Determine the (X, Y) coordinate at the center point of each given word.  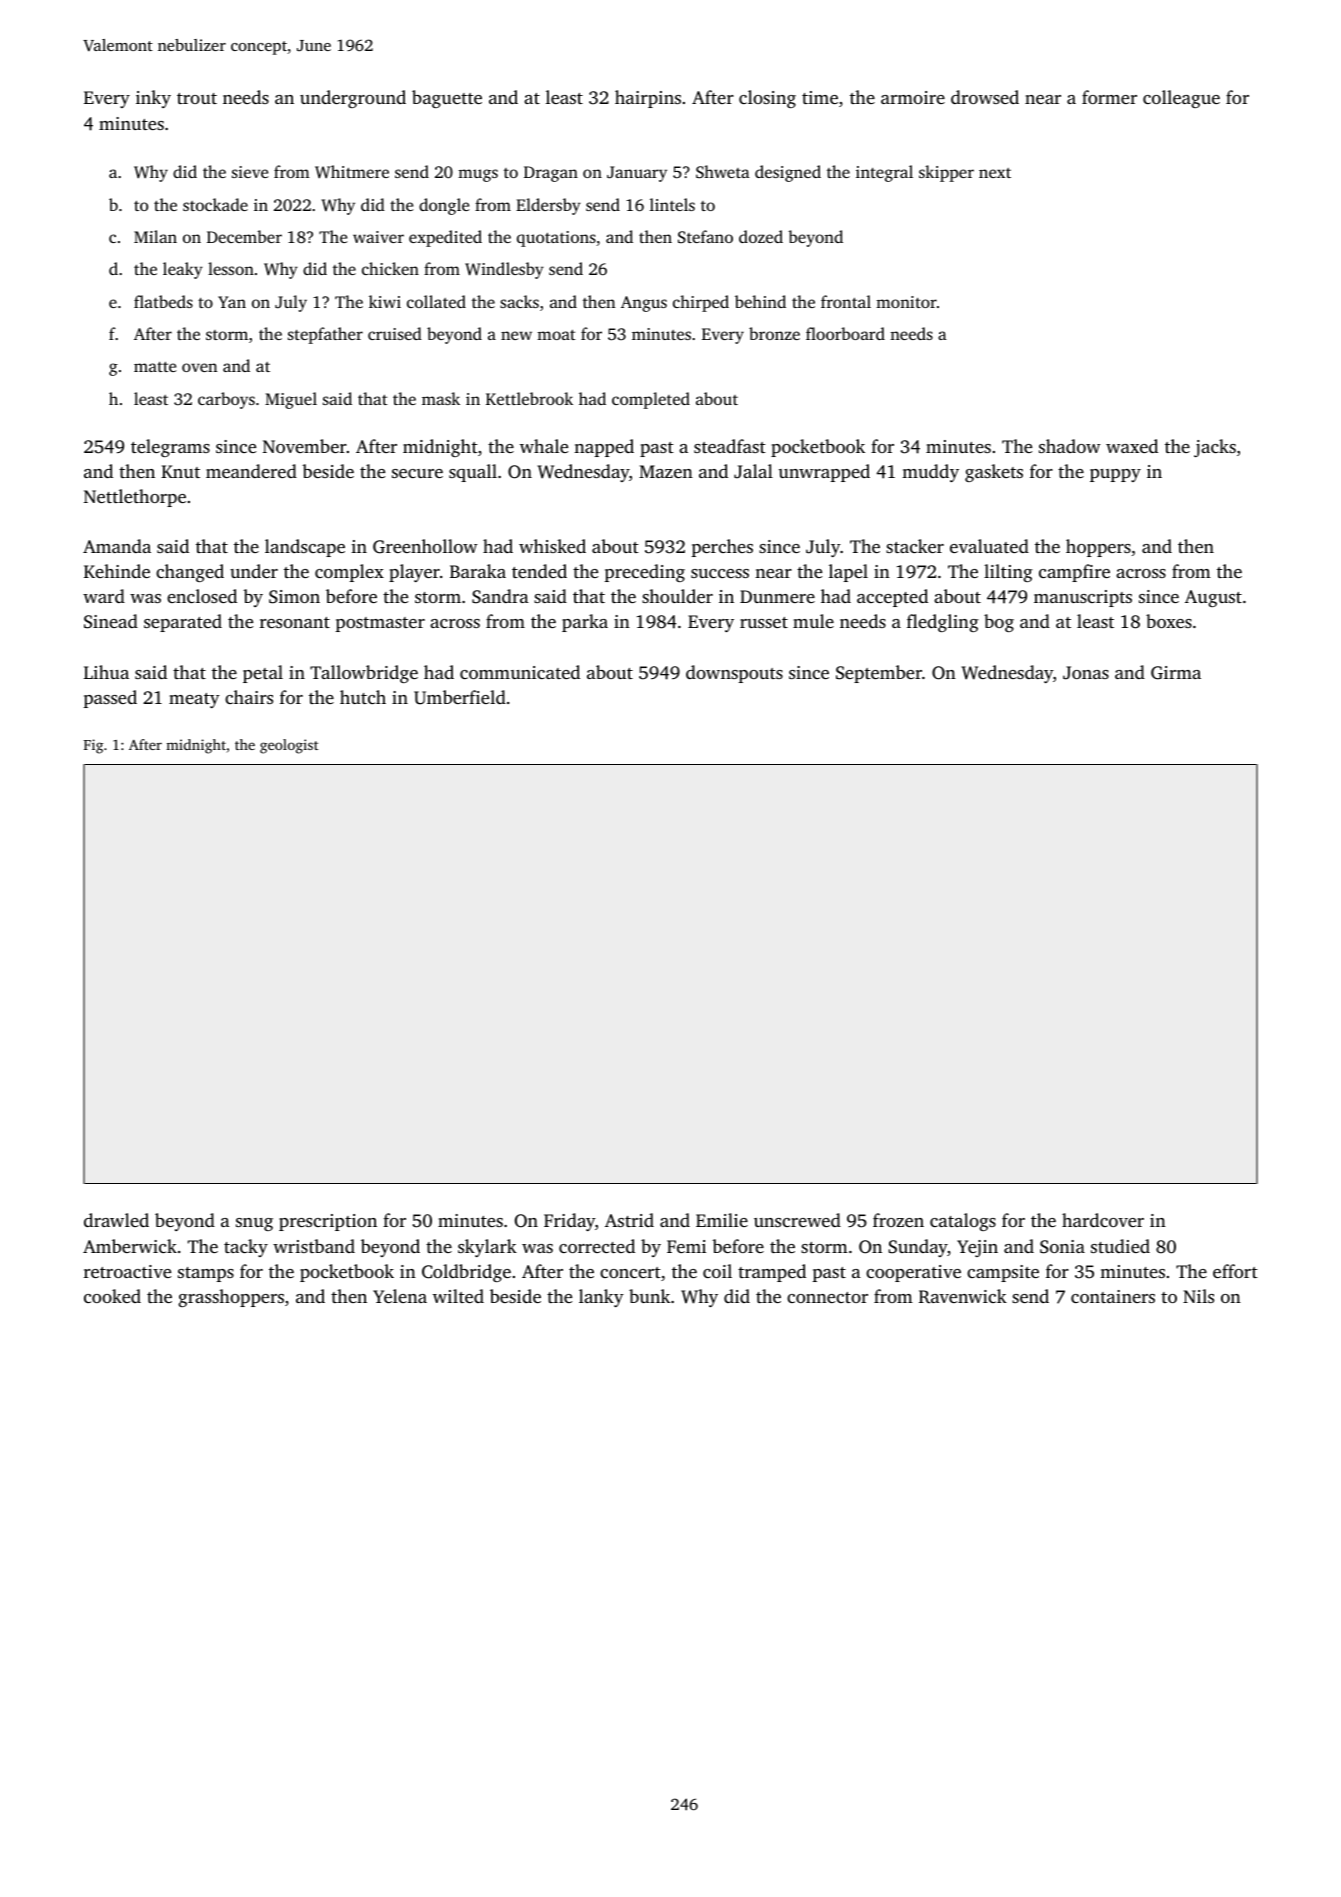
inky (153, 99)
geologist (289, 746)
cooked (112, 1296)
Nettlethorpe (135, 498)
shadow (1070, 446)
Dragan (551, 174)
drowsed (985, 97)
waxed (1132, 446)
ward (104, 596)
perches (722, 548)
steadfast (730, 446)
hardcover (1103, 1220)
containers (1113, 1296)
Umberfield (460, 697)
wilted (458, 1296)
